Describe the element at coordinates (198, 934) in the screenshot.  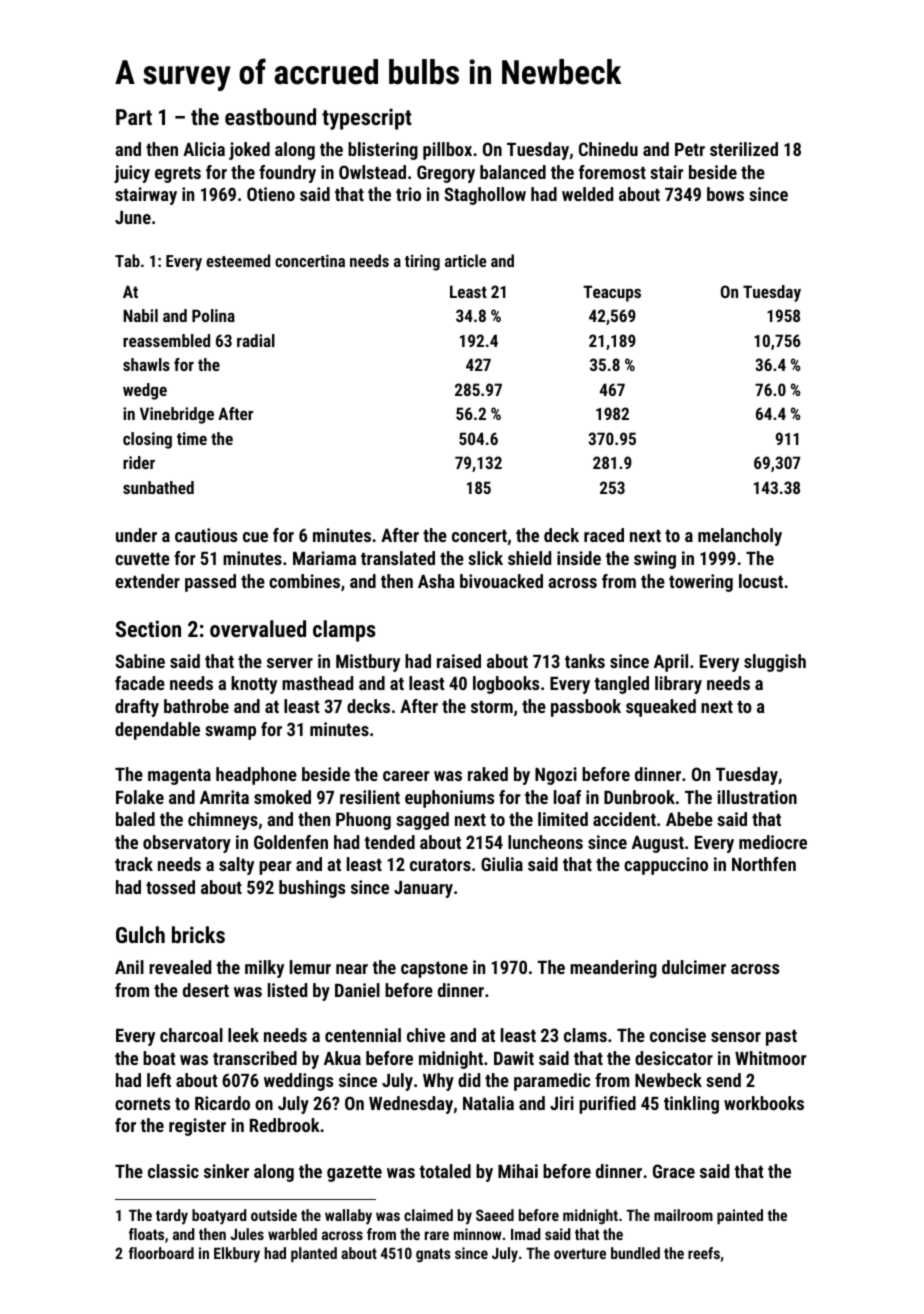
I see `bricks` at that location.
